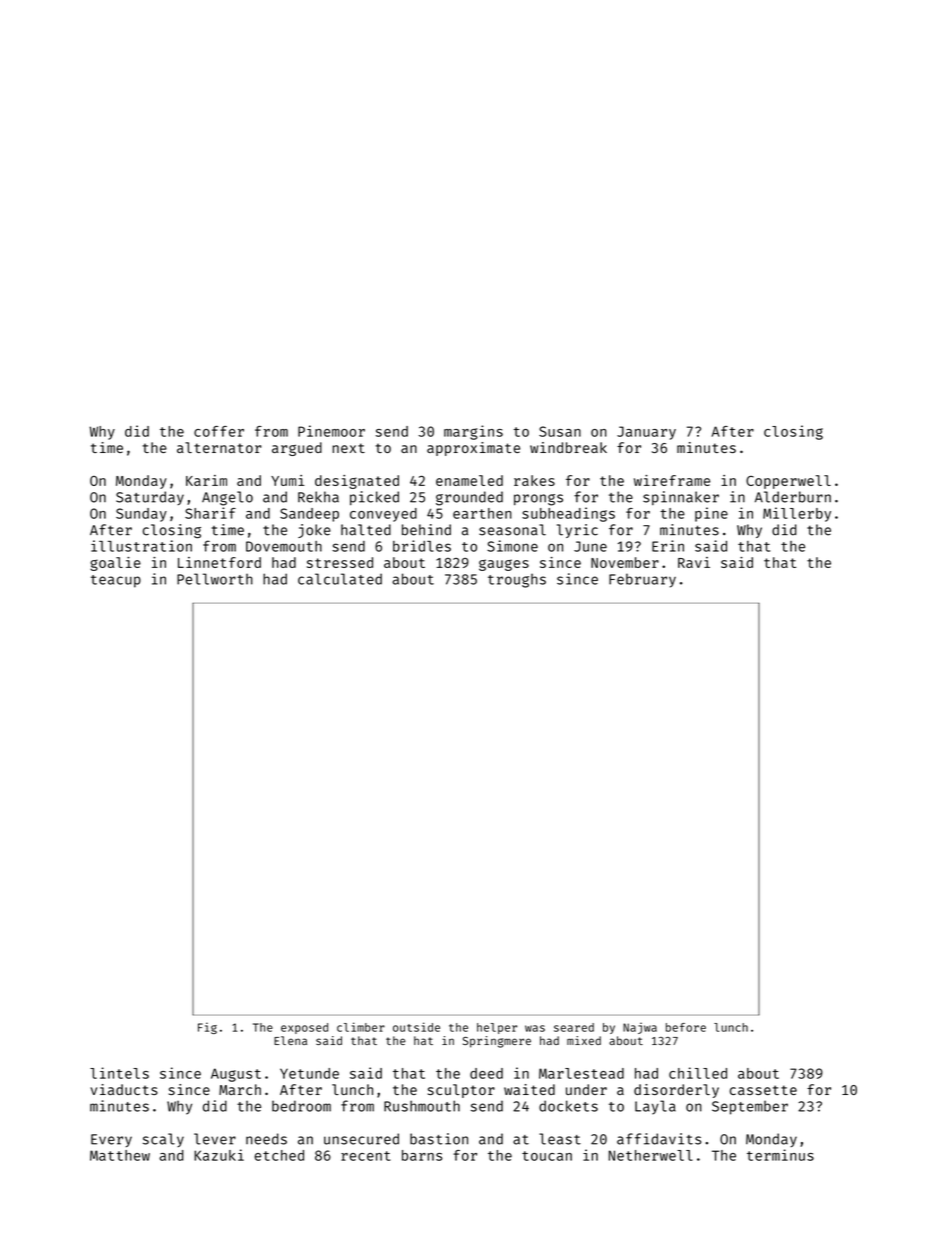 Image resolution: width=952 pixels, height=1233 pixels. What do you see at coordinates (207, 1028) in the screenshot?
I see `Fig` at bounding box center [207, 1028].
